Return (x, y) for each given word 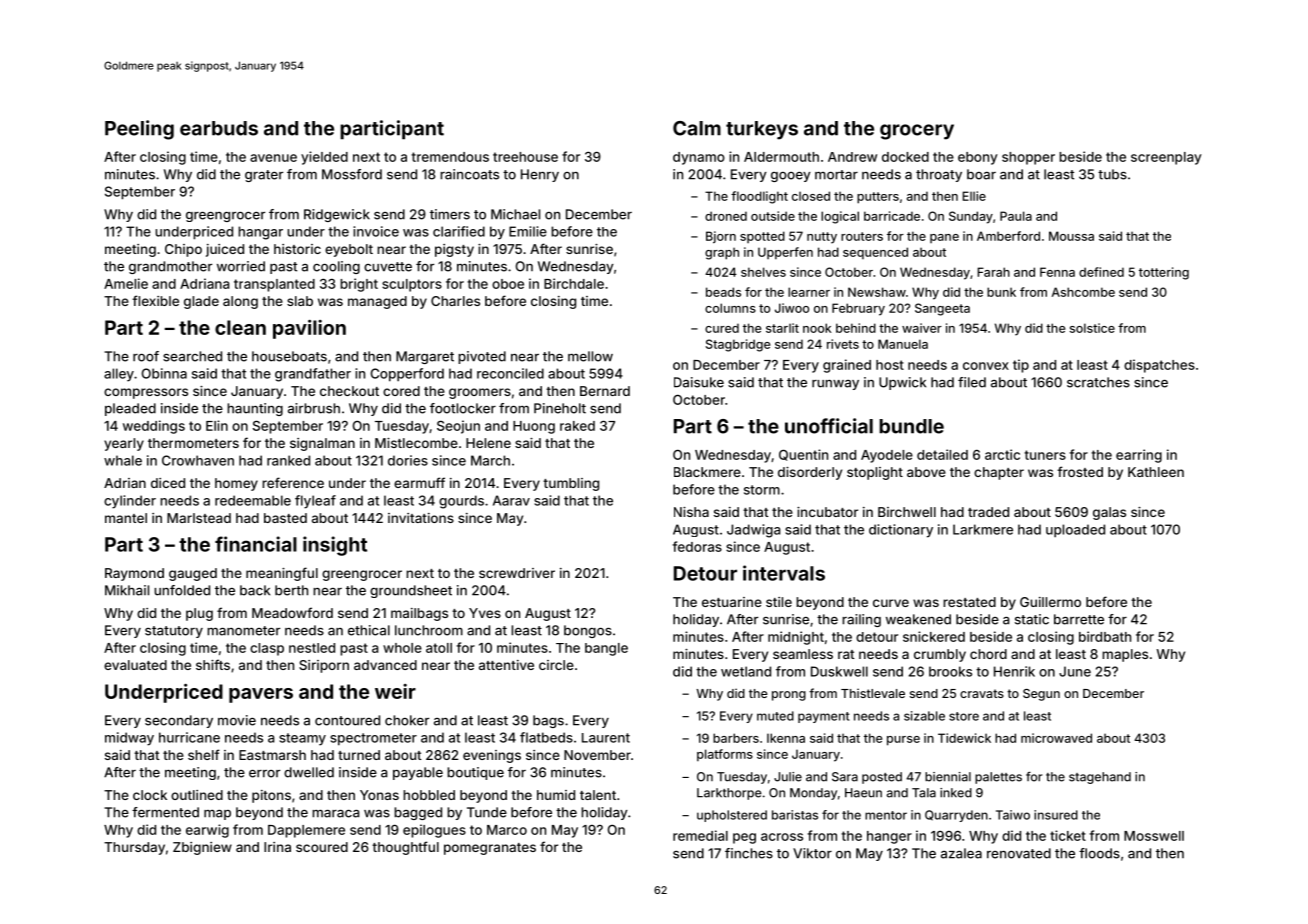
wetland (746, 671)
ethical (369, 630)
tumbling (571, 484)
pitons (271, 796)
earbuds (219, 128)
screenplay (1166, 158)
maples (1125, 655)
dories (408, 460)
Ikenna (786, 738)
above (926, 472)
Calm (697, 128)
